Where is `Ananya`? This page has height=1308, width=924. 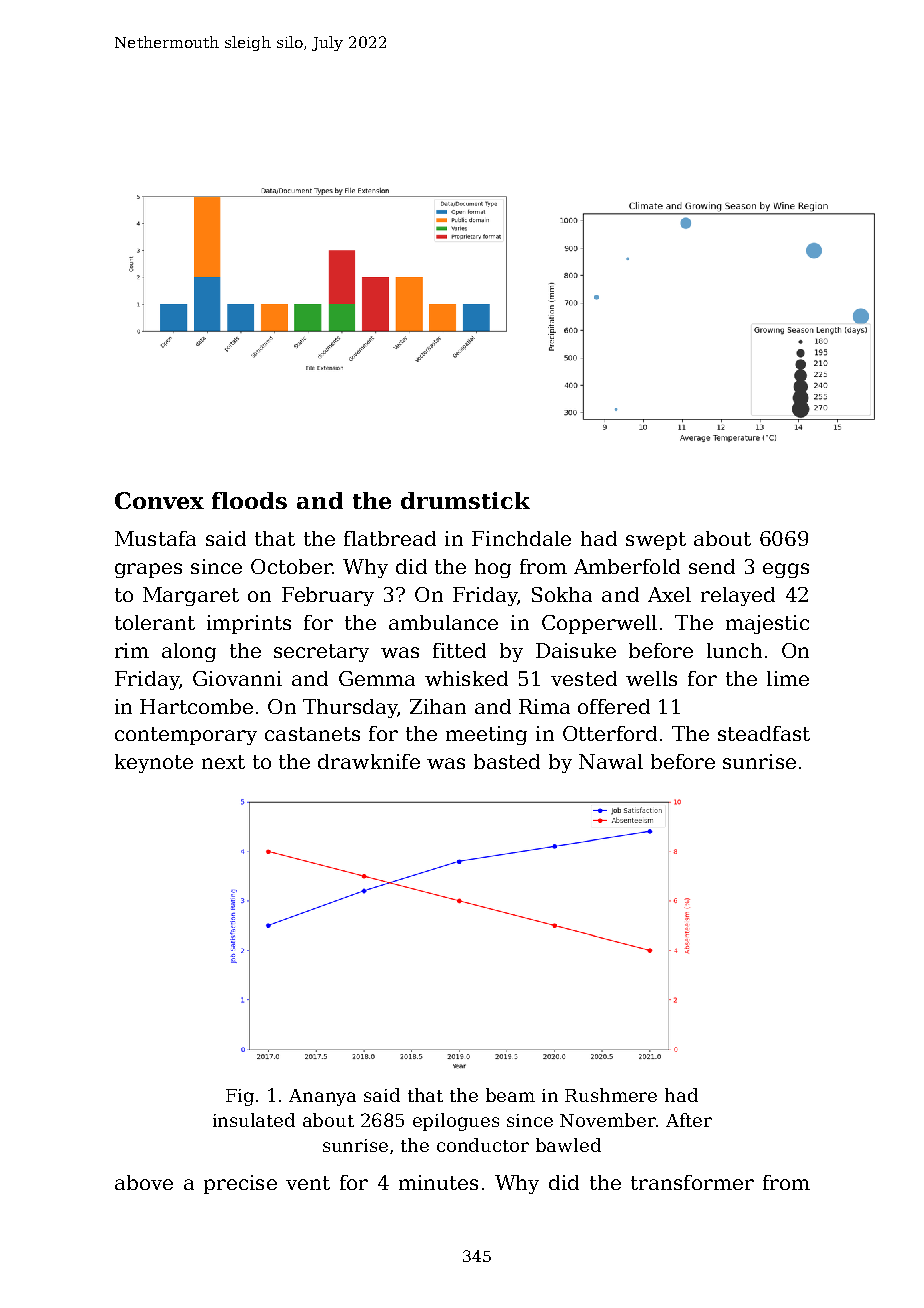
Ananya is located at coordinates (322, 1097).
